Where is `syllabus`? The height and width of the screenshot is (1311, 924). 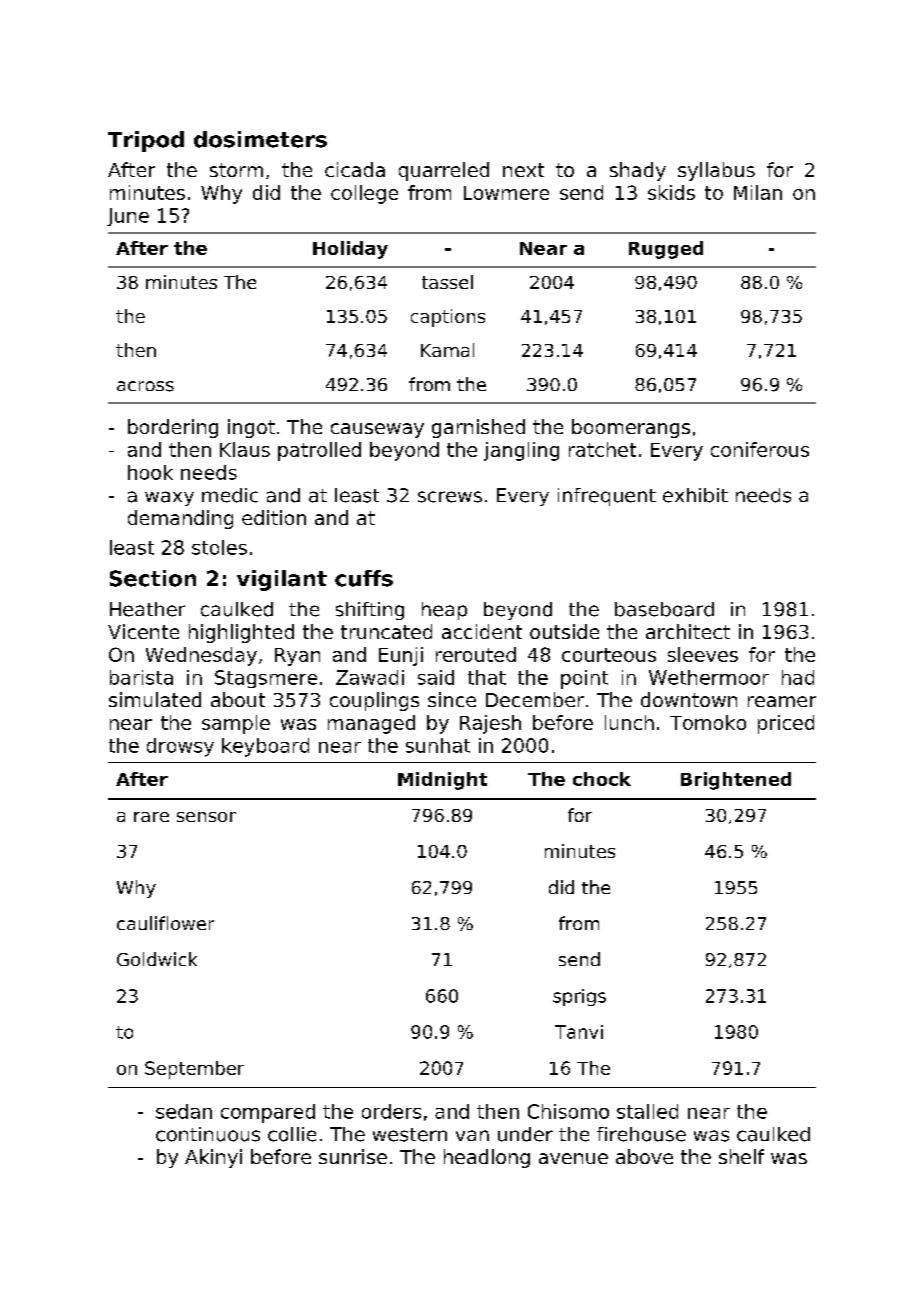 syllabus is located at coordinates (716, 171).
